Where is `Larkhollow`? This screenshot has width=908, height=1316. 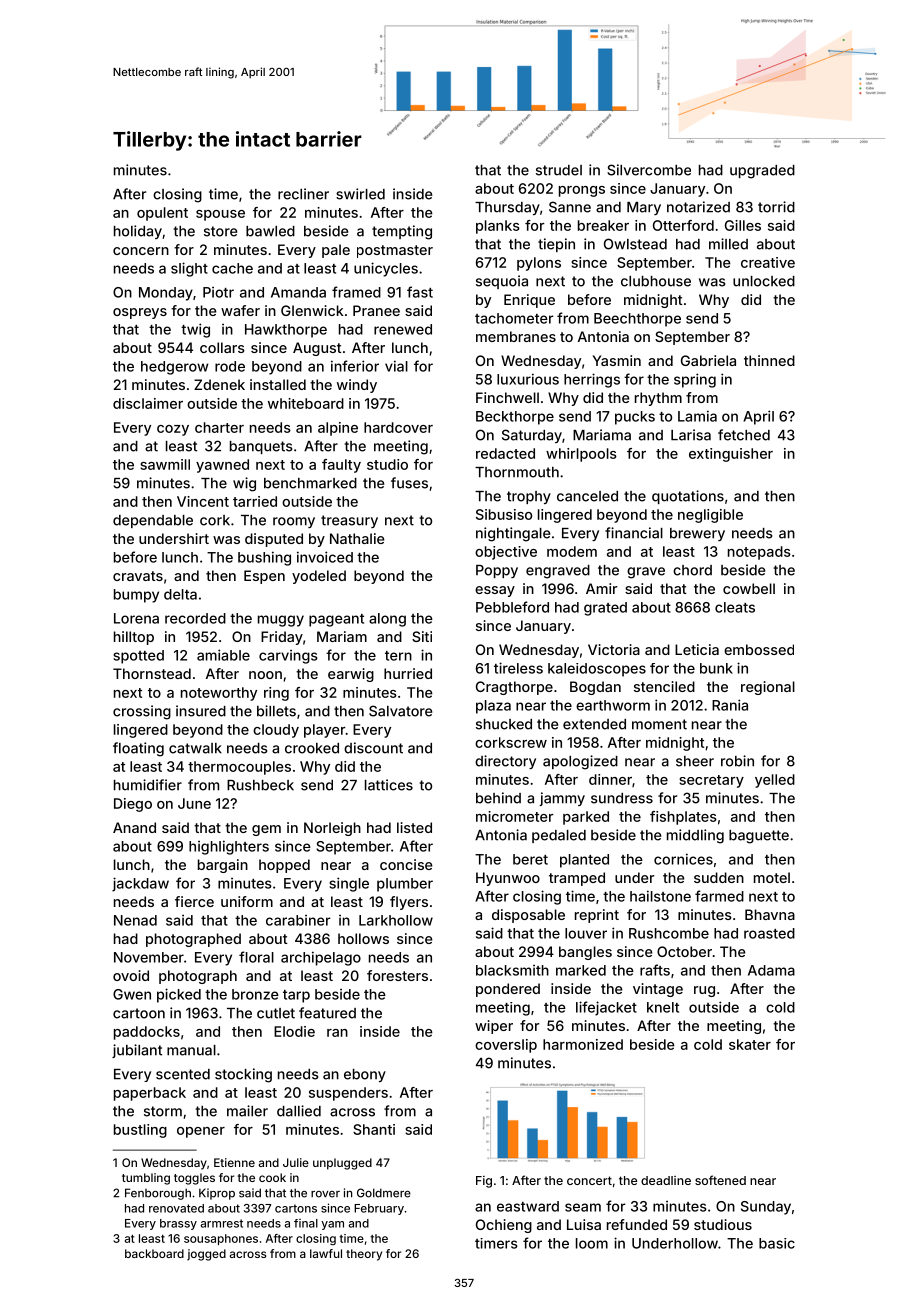
Larkhollow is located at coordinates (396, 920).
